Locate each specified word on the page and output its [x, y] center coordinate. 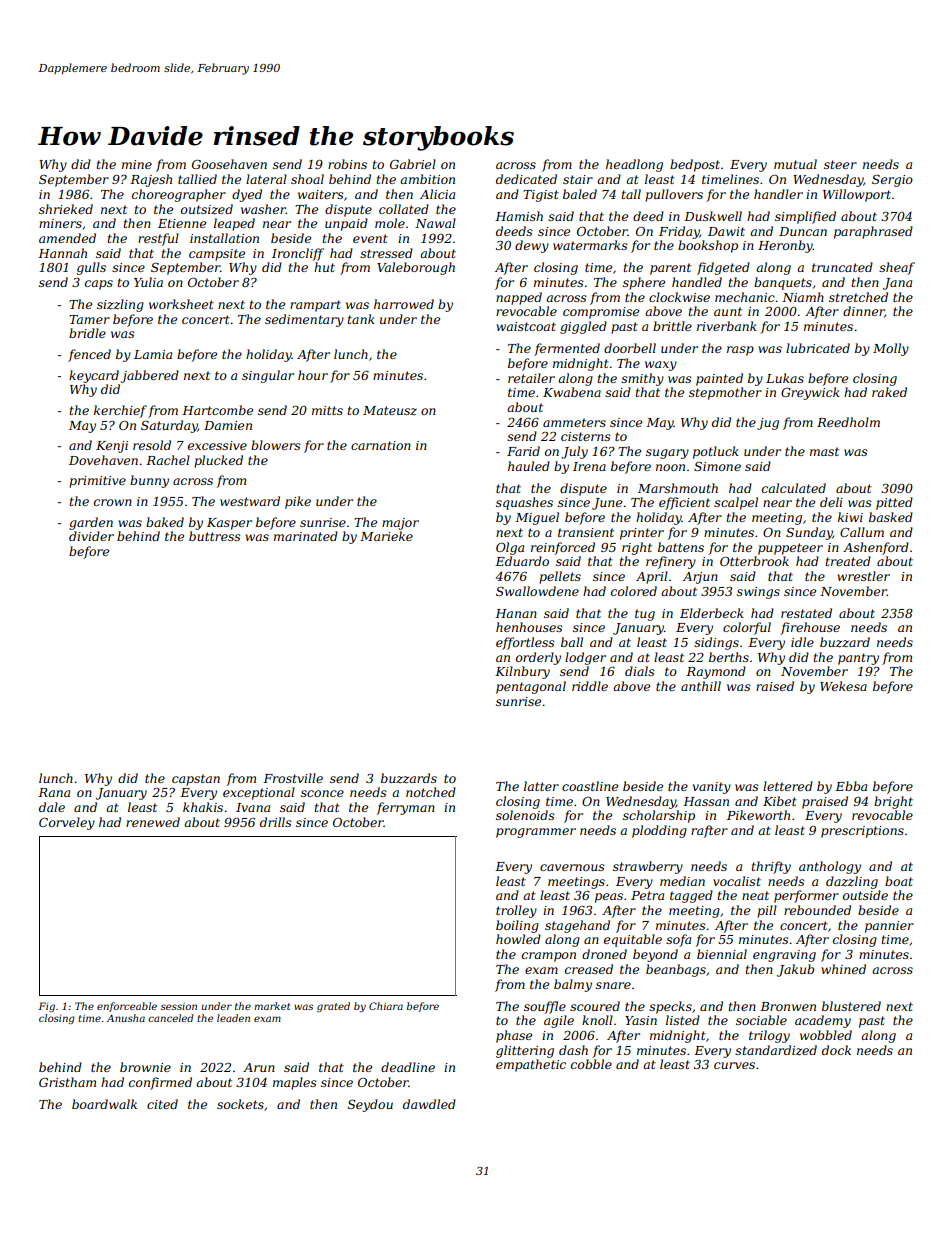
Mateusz [390, 410]
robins [347, 164]
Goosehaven [229, 164]
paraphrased [873, 232]
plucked [218, 461]
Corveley [67, 823]
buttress [215, 536]
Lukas [785, 378]
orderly [538, 658]
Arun [259, 1067]
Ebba [851, 786]
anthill [701, 686]
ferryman [405, 808]
